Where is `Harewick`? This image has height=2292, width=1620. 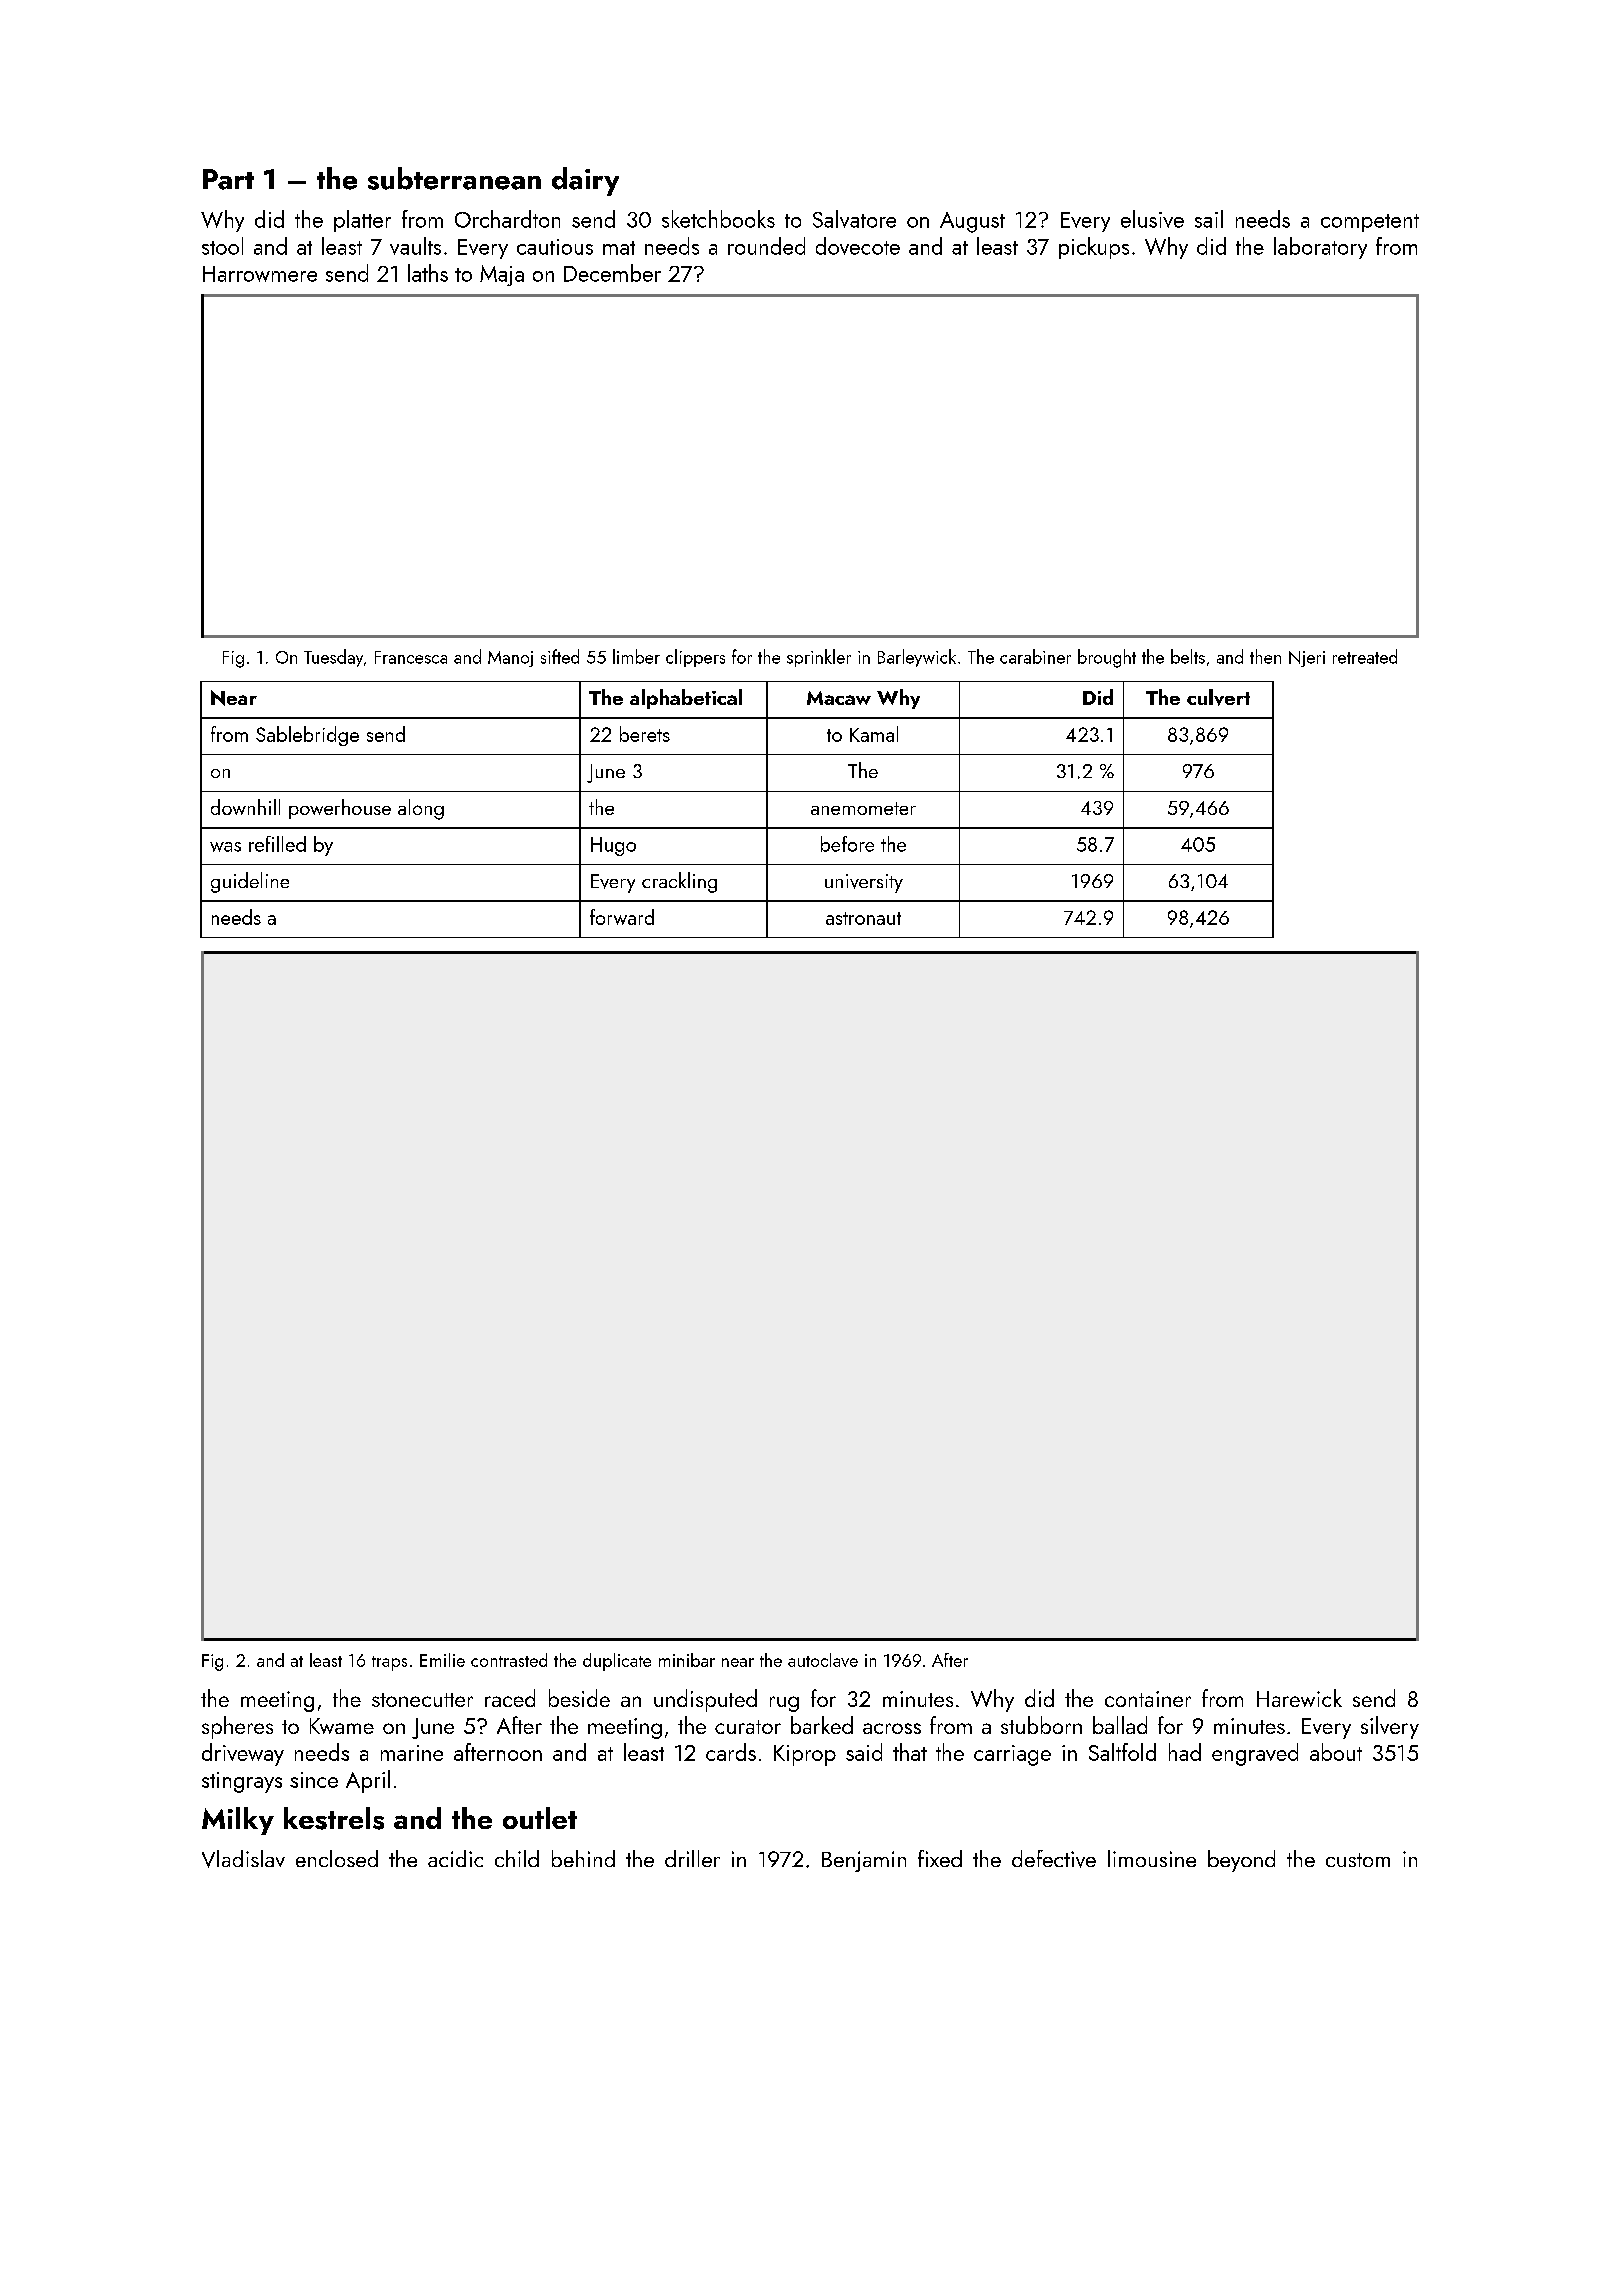
Harewick is located at coordinates (1299, 1698).
